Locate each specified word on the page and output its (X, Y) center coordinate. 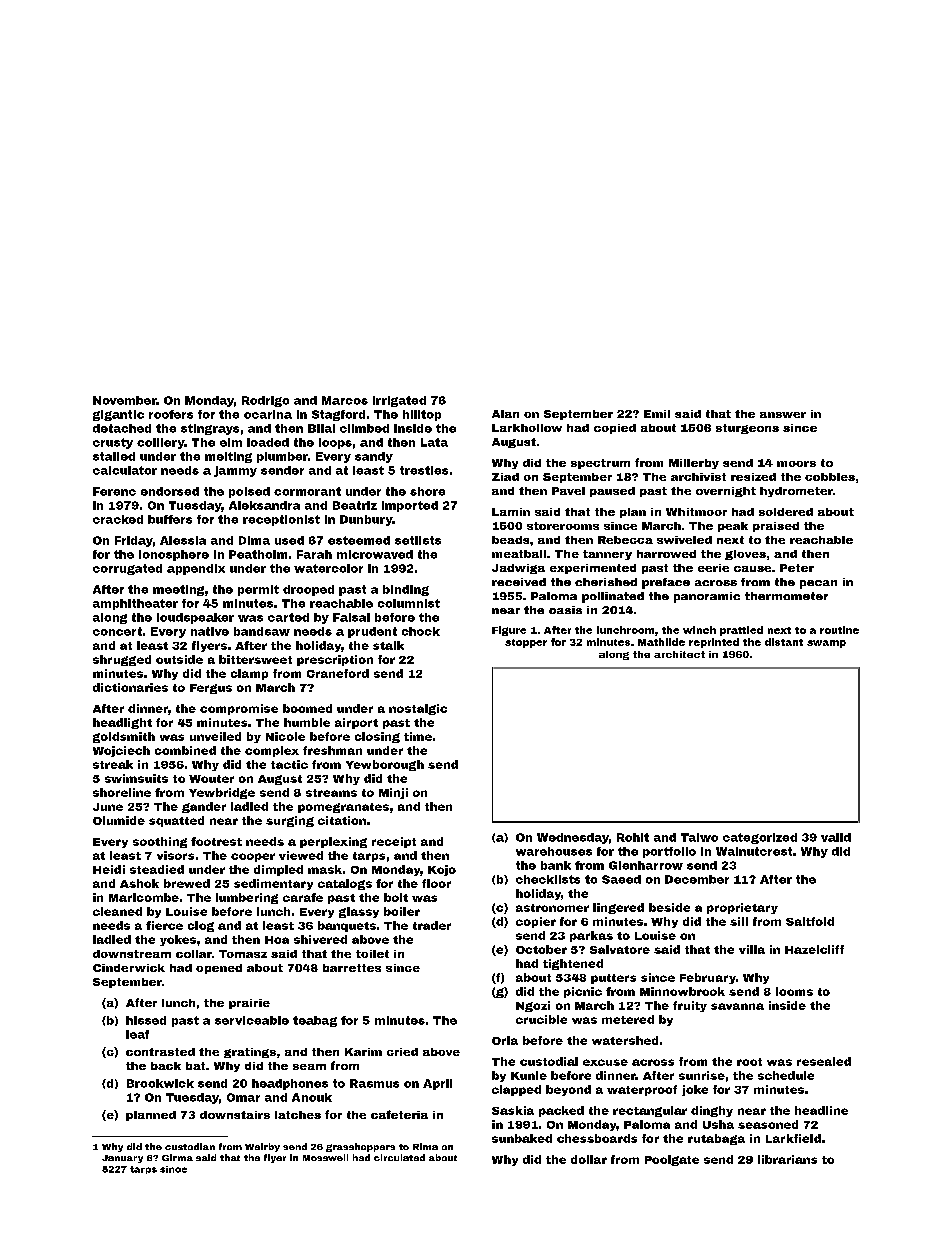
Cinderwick (129, 968)
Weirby (262, 1147)
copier (536, 922)
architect (679, 654)
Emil (657, 414)
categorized (760, 838)
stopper (526, 643)
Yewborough (385, 765)
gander (204, 807)
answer (783, 415)
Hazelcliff (814, 949)
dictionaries (130, 687)
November (124, 400)
